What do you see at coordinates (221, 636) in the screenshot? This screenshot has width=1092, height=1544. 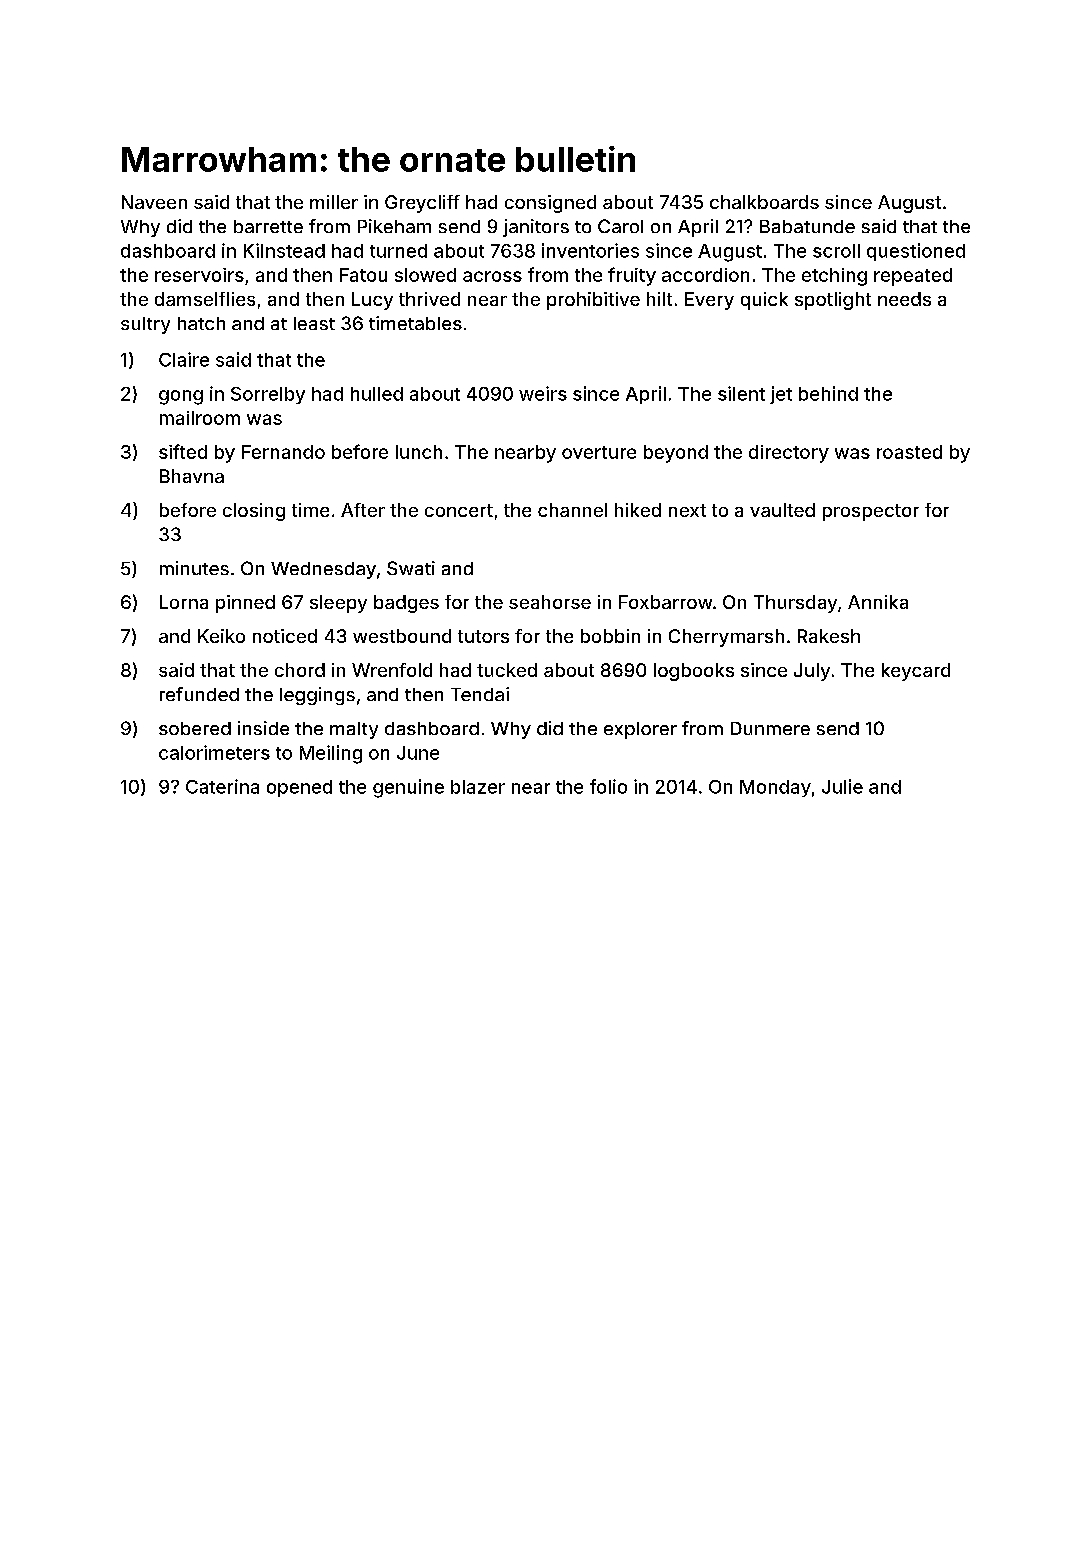 I see `Keiko` at bounding box center [221, 636].
